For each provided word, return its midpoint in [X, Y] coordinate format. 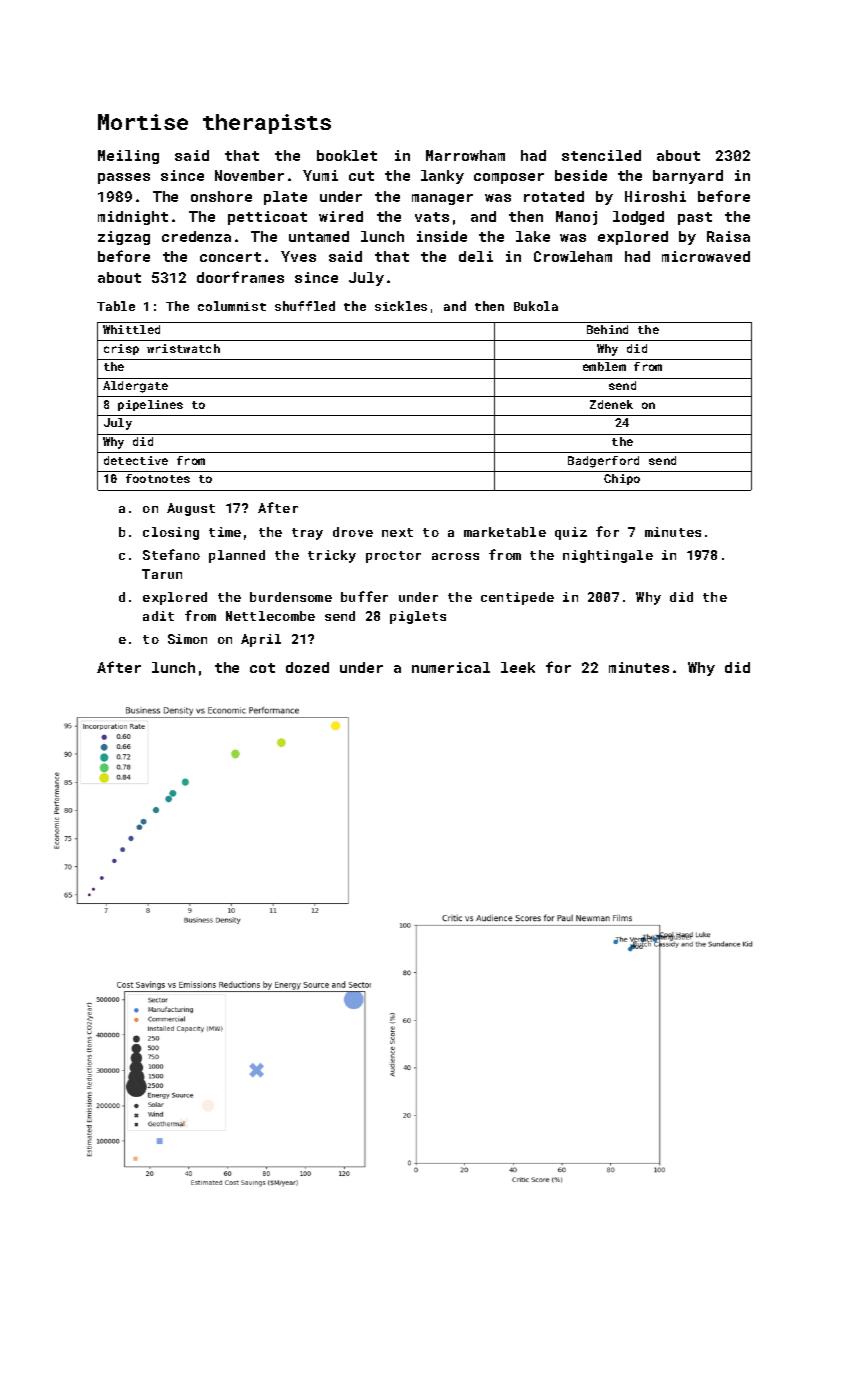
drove [353, 532]
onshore [221, 196]
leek [518, 667]
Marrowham [465, 155]
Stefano [171, 554]
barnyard [688, 177]
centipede [517, 598]
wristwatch [183, 348]
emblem [604, 366]
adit [158, 616]
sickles [401, 306]
